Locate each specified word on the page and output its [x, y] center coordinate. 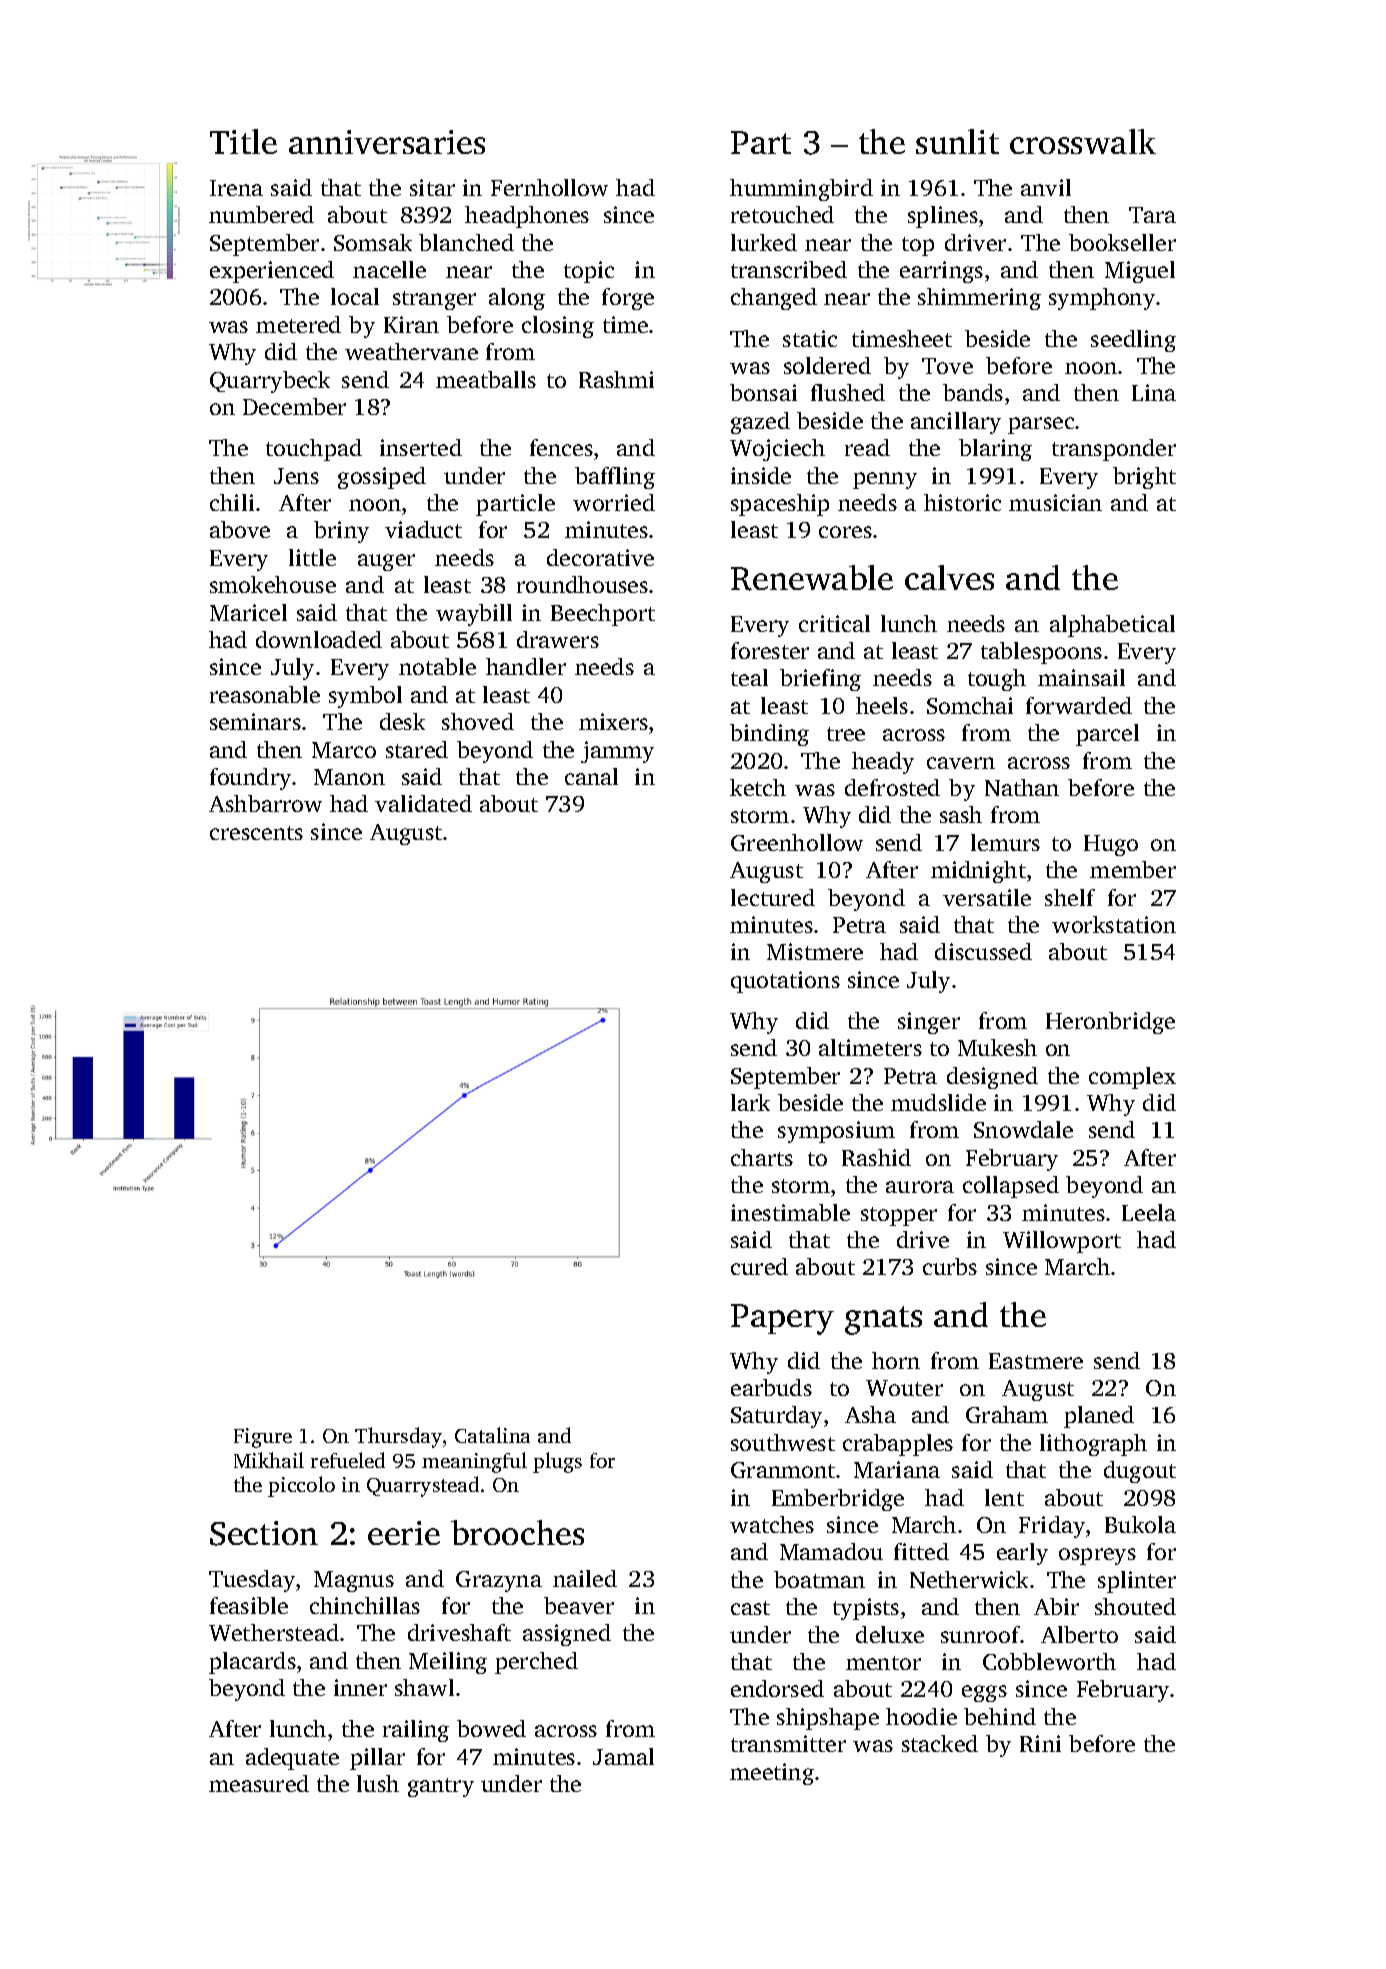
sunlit [957, 141]
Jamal [623, 1756]
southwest [783, 1442]
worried [614, 502]
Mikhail [269, 1460]
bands [973, 392]
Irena [236, 188]
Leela [1149, 1212]
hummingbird [801, 190]
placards [252, 1663]
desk [402, 721]
